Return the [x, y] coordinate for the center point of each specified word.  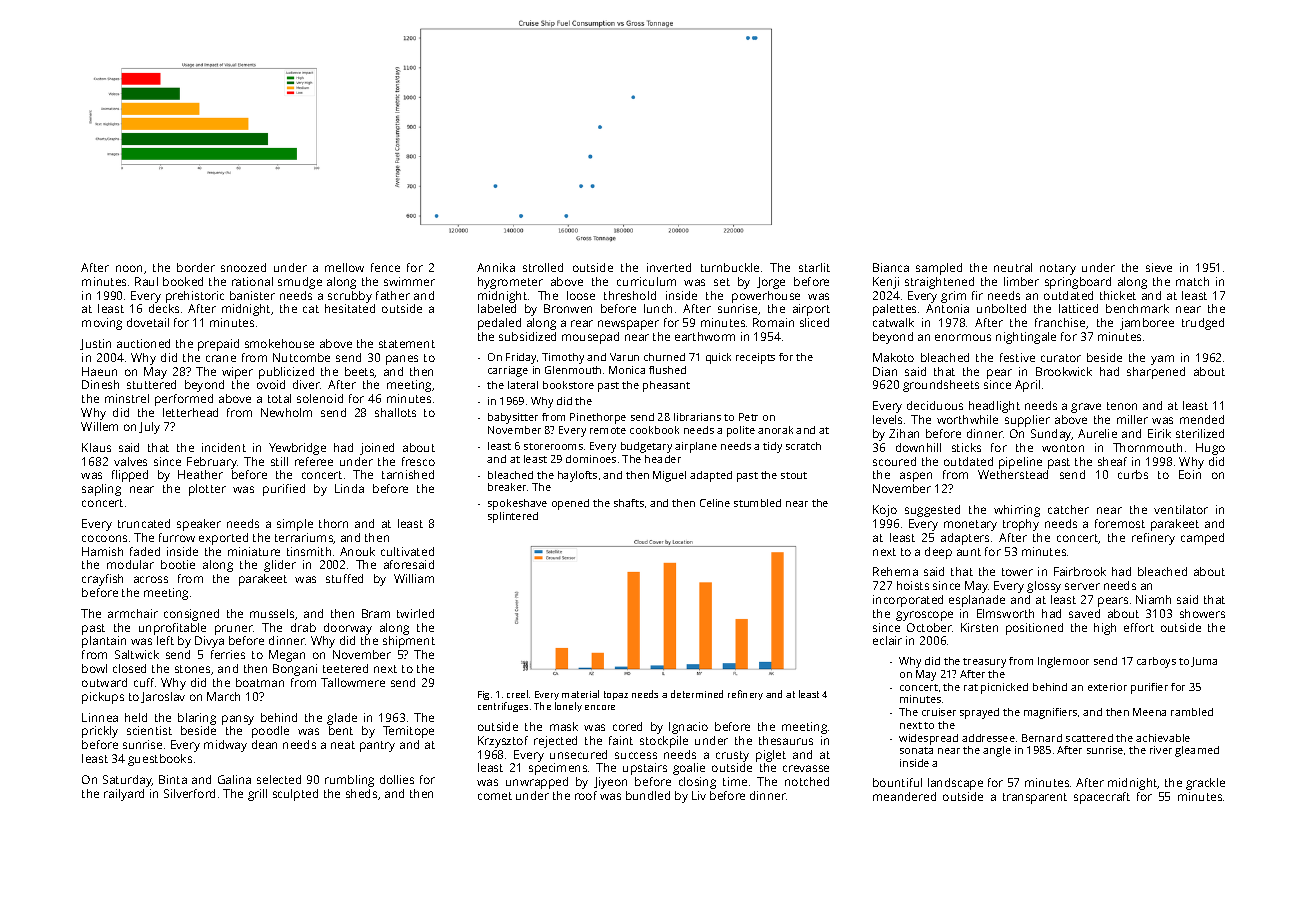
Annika [496, 267]
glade [342, 719]
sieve [1159, 267]
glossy [1044, 587]
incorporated [908, 601]
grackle [1205, 784]
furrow [177, 537]
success [636, 755]
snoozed [243, 267]
